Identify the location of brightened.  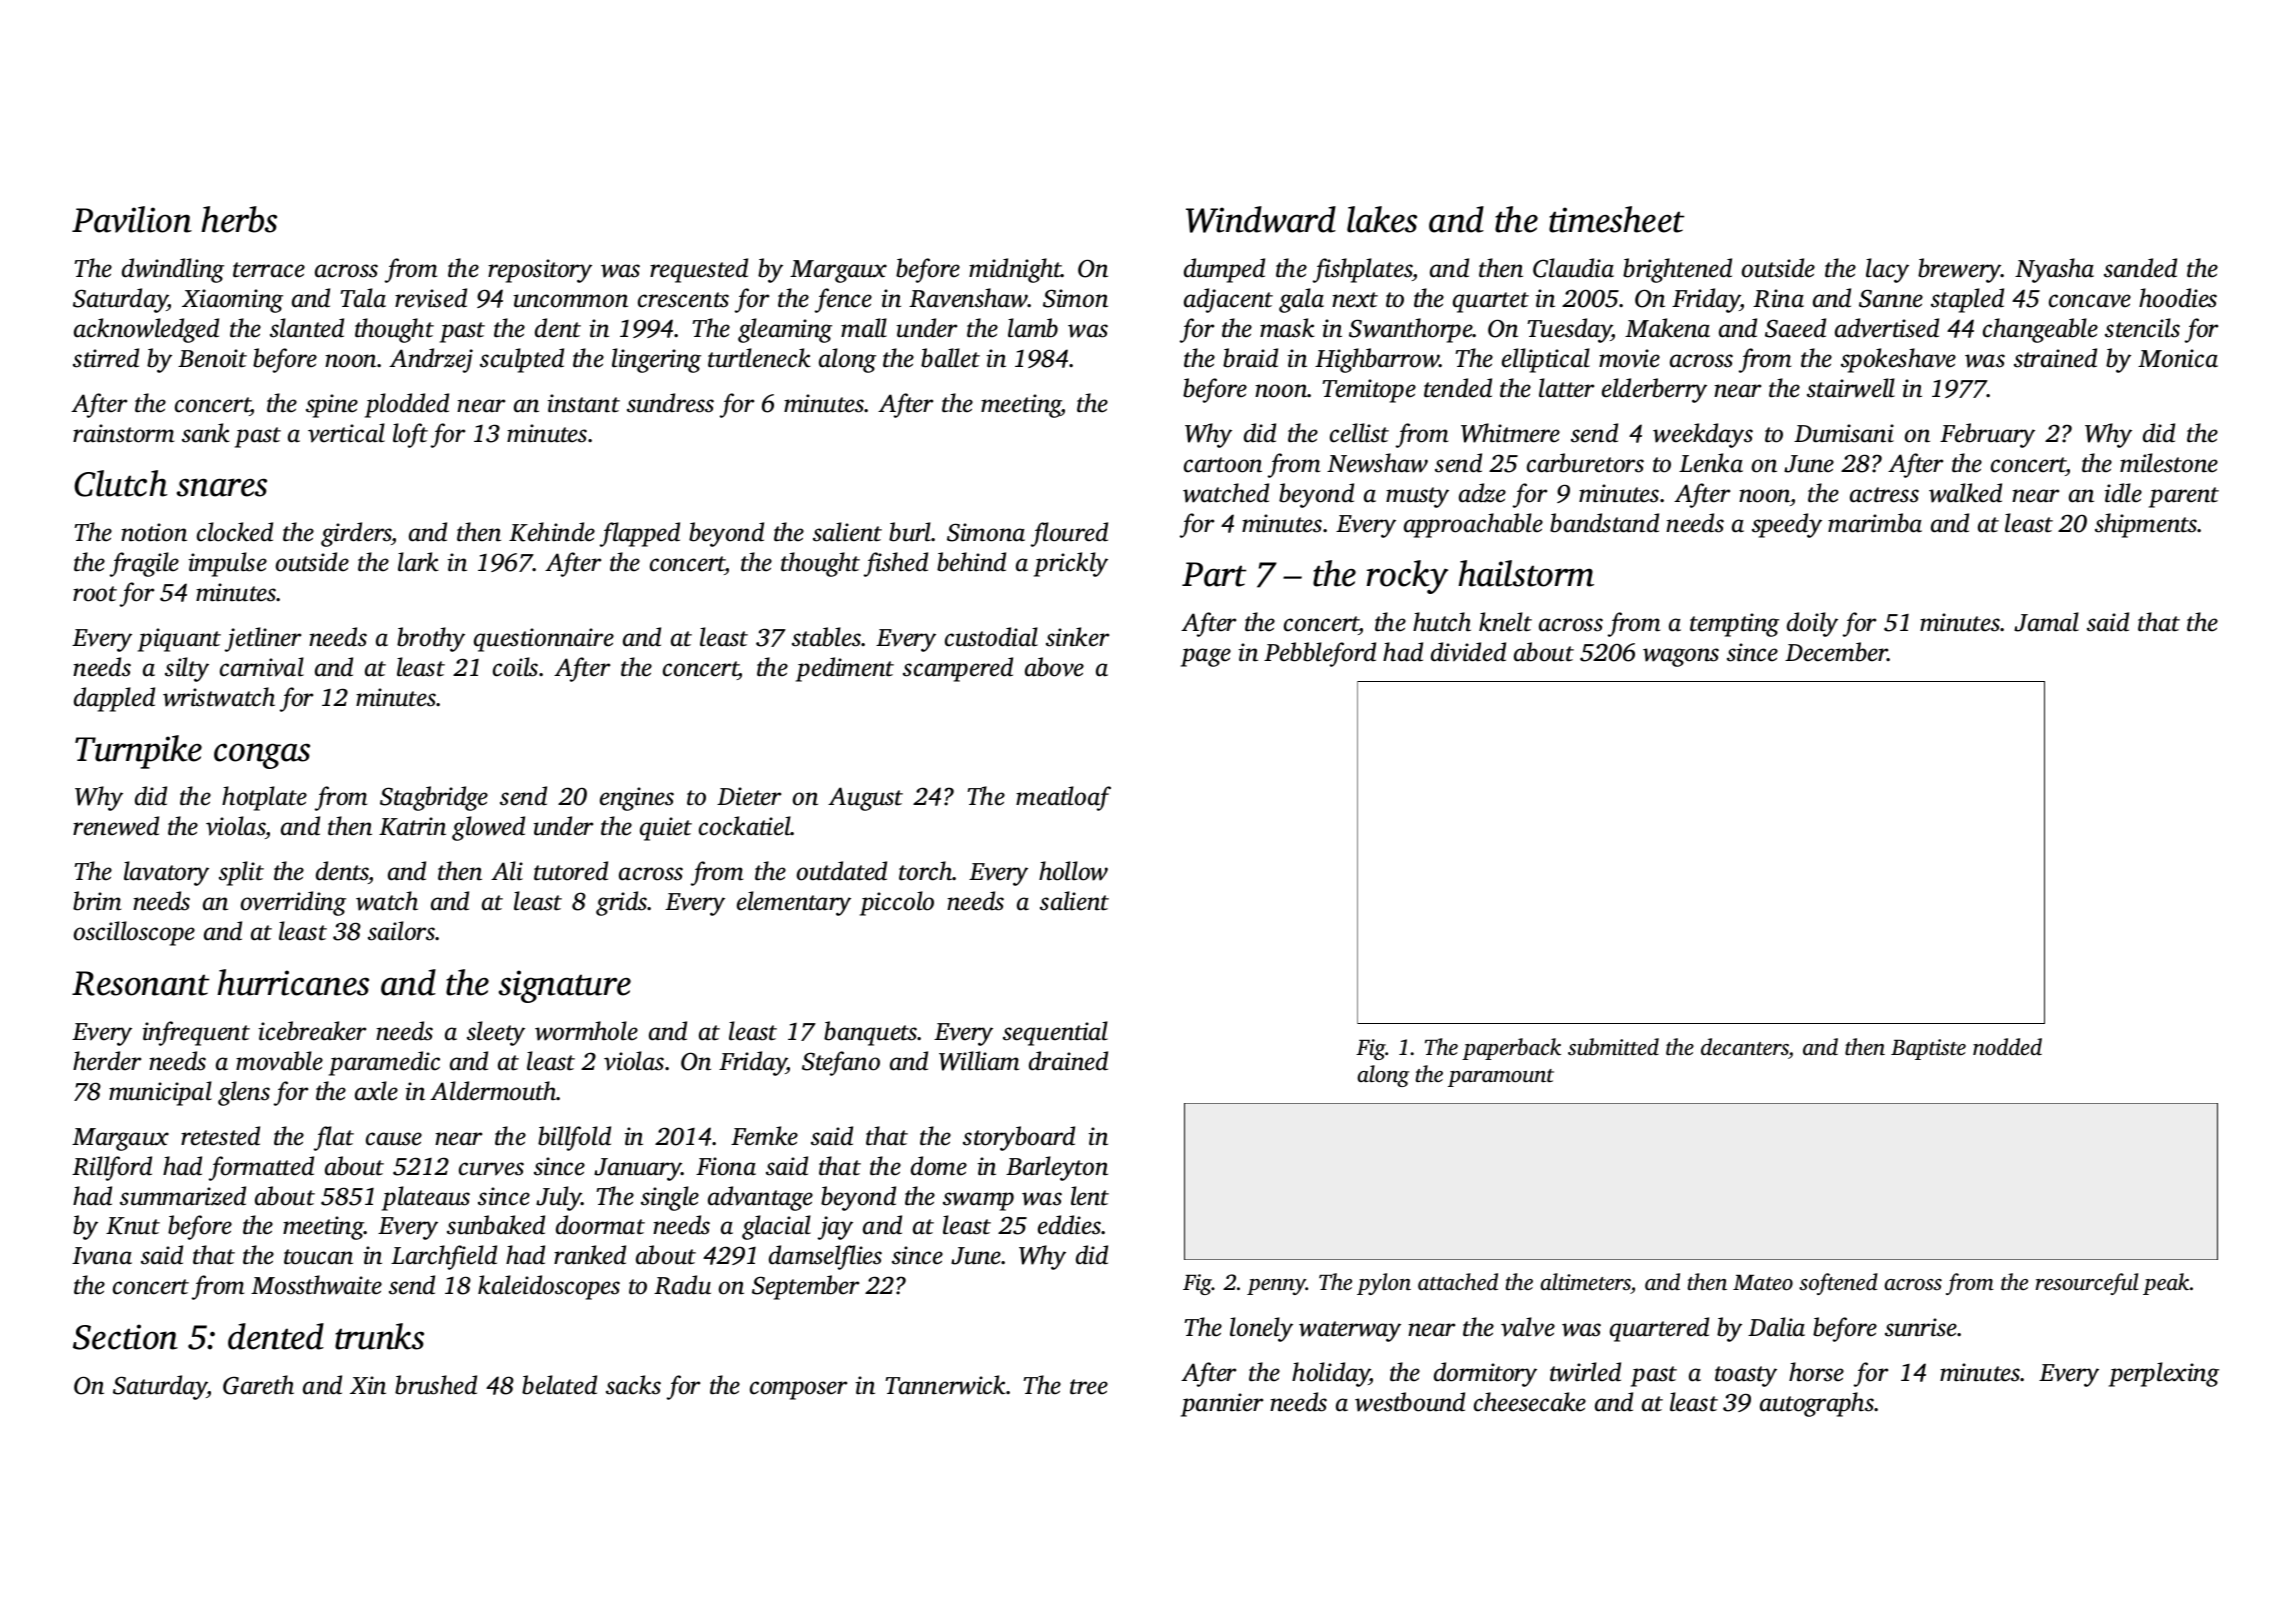
(1677, 270).
